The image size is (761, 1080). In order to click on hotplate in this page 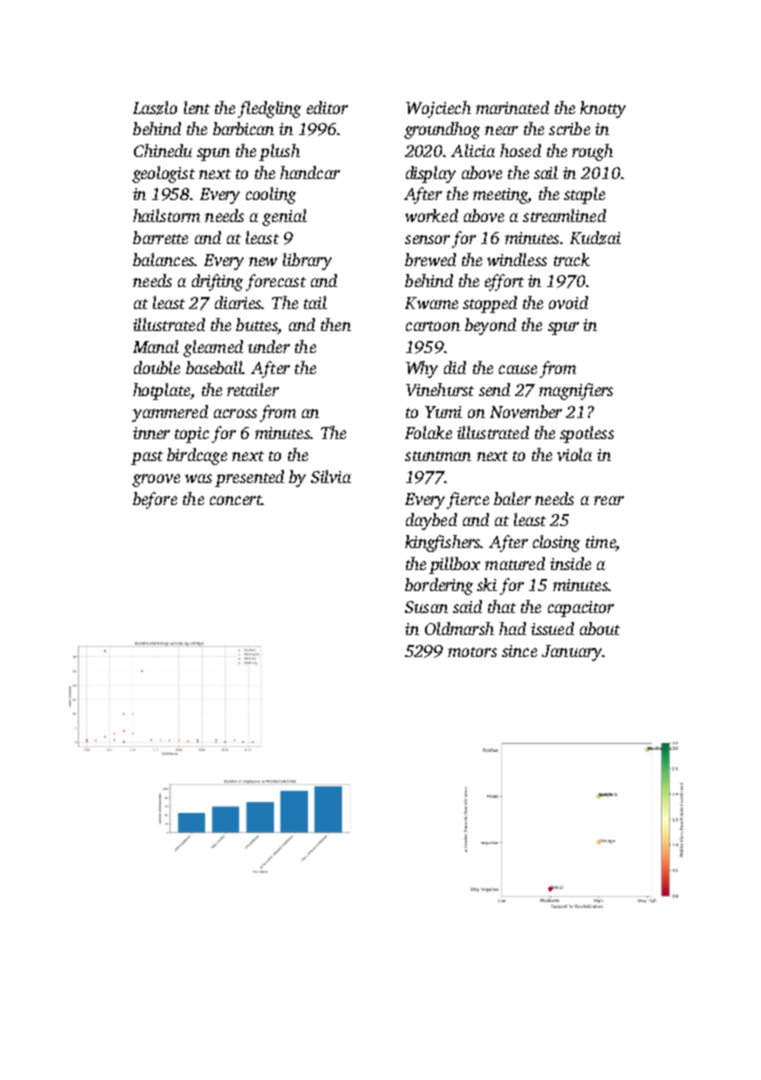, I will do `click(161, 391)`.
